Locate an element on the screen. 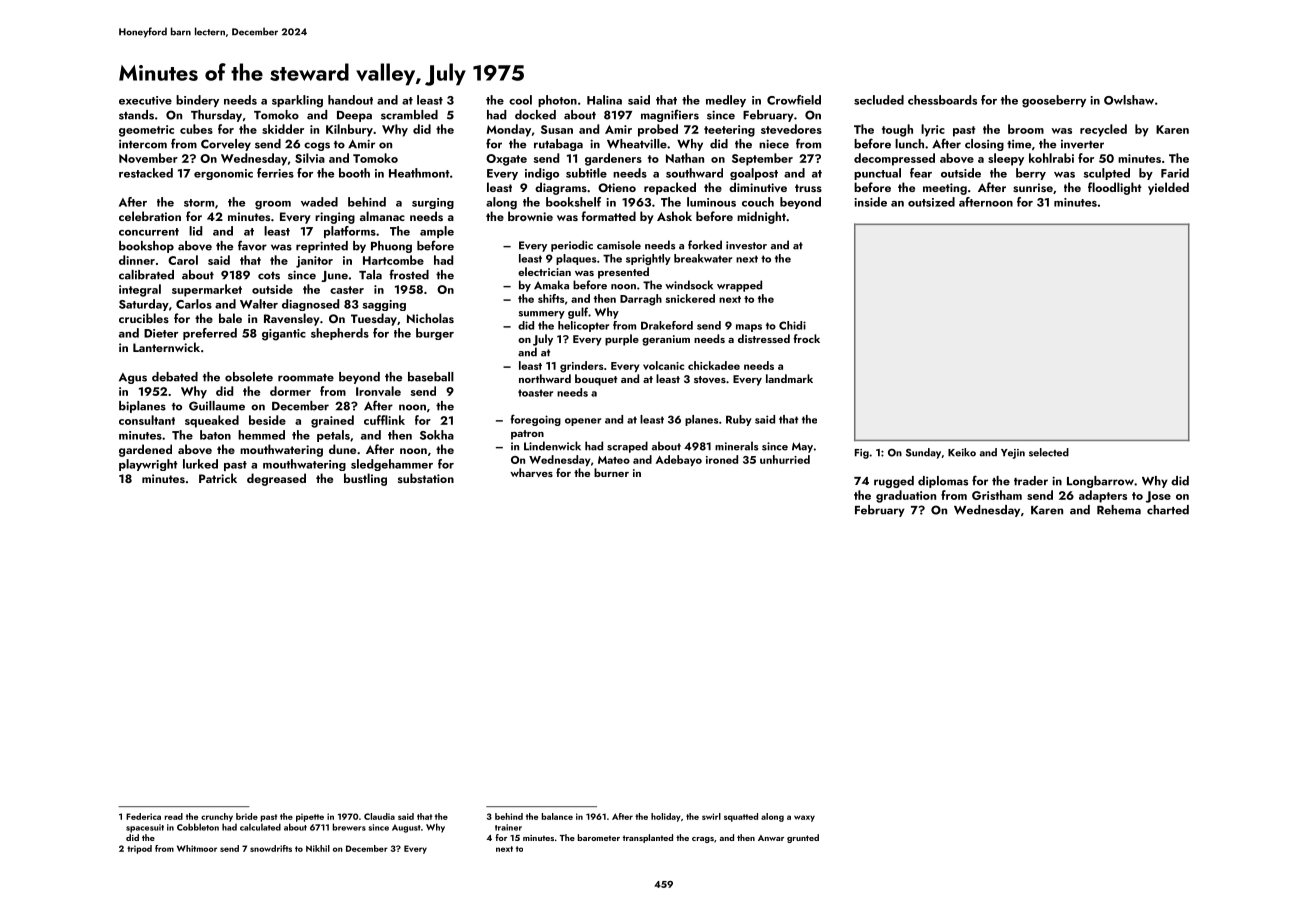 The image size is (1308, 924). balance is located at coordinates (557, 816).
